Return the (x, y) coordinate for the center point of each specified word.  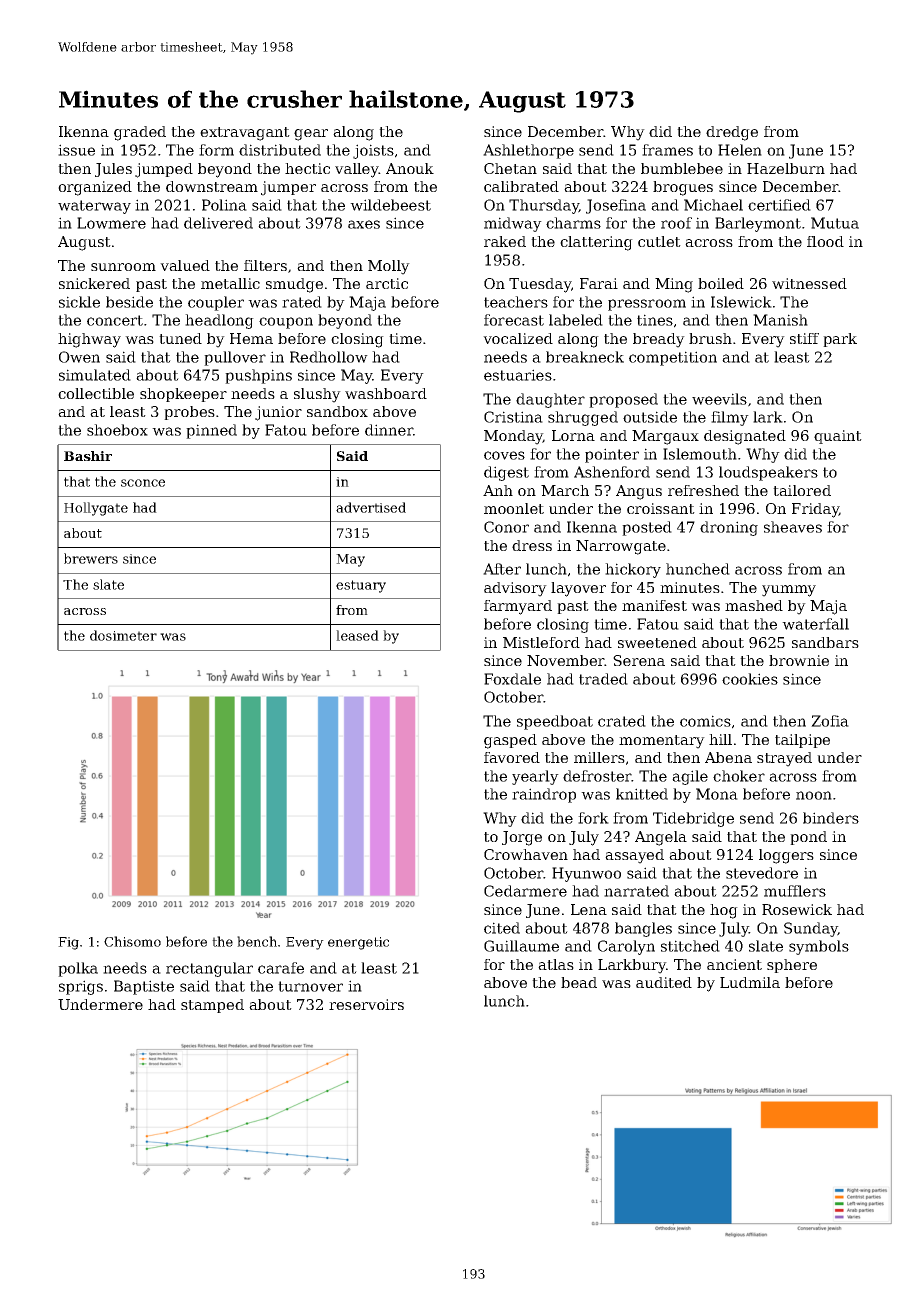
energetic (358, 943)
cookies (750, 679)
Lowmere (111, 223)
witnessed (809, 283)
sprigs (81, 987)
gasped (510, 741)
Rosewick (797, 909)
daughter (550, 400)
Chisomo (132, 941)
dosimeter (123, 635)
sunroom (123, 267)
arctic (387, 283)
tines (655, 320)
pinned (211, 431)
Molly (389, 267)
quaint (838, 437)
